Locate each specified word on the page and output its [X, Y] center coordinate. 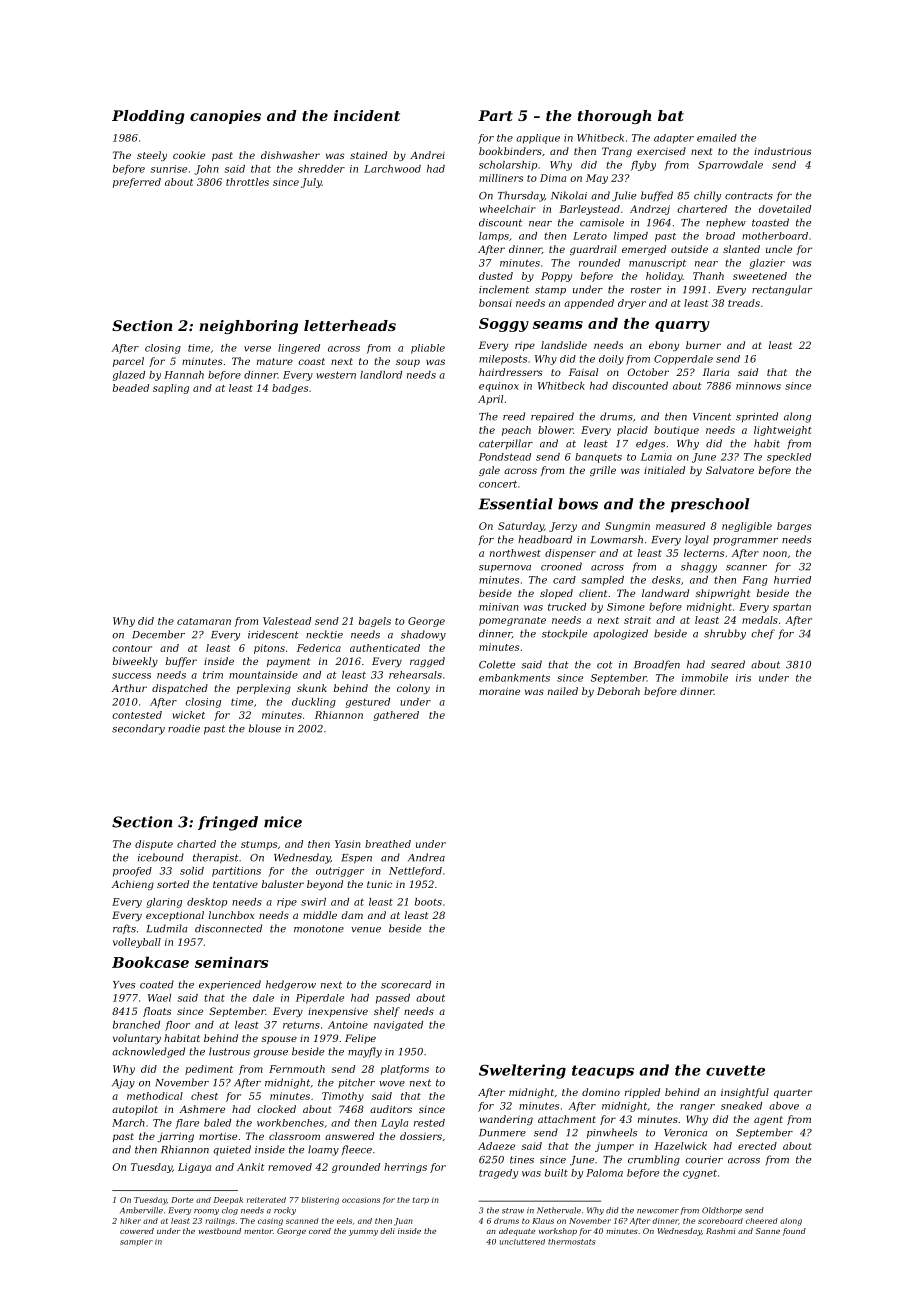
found [794, 1232]
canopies [225, 117]
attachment [567, 1119]
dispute [154, 845]
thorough [614, 117]
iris [743, 678]
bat [671, 115]
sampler [136, 1242]
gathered [396, 716]
